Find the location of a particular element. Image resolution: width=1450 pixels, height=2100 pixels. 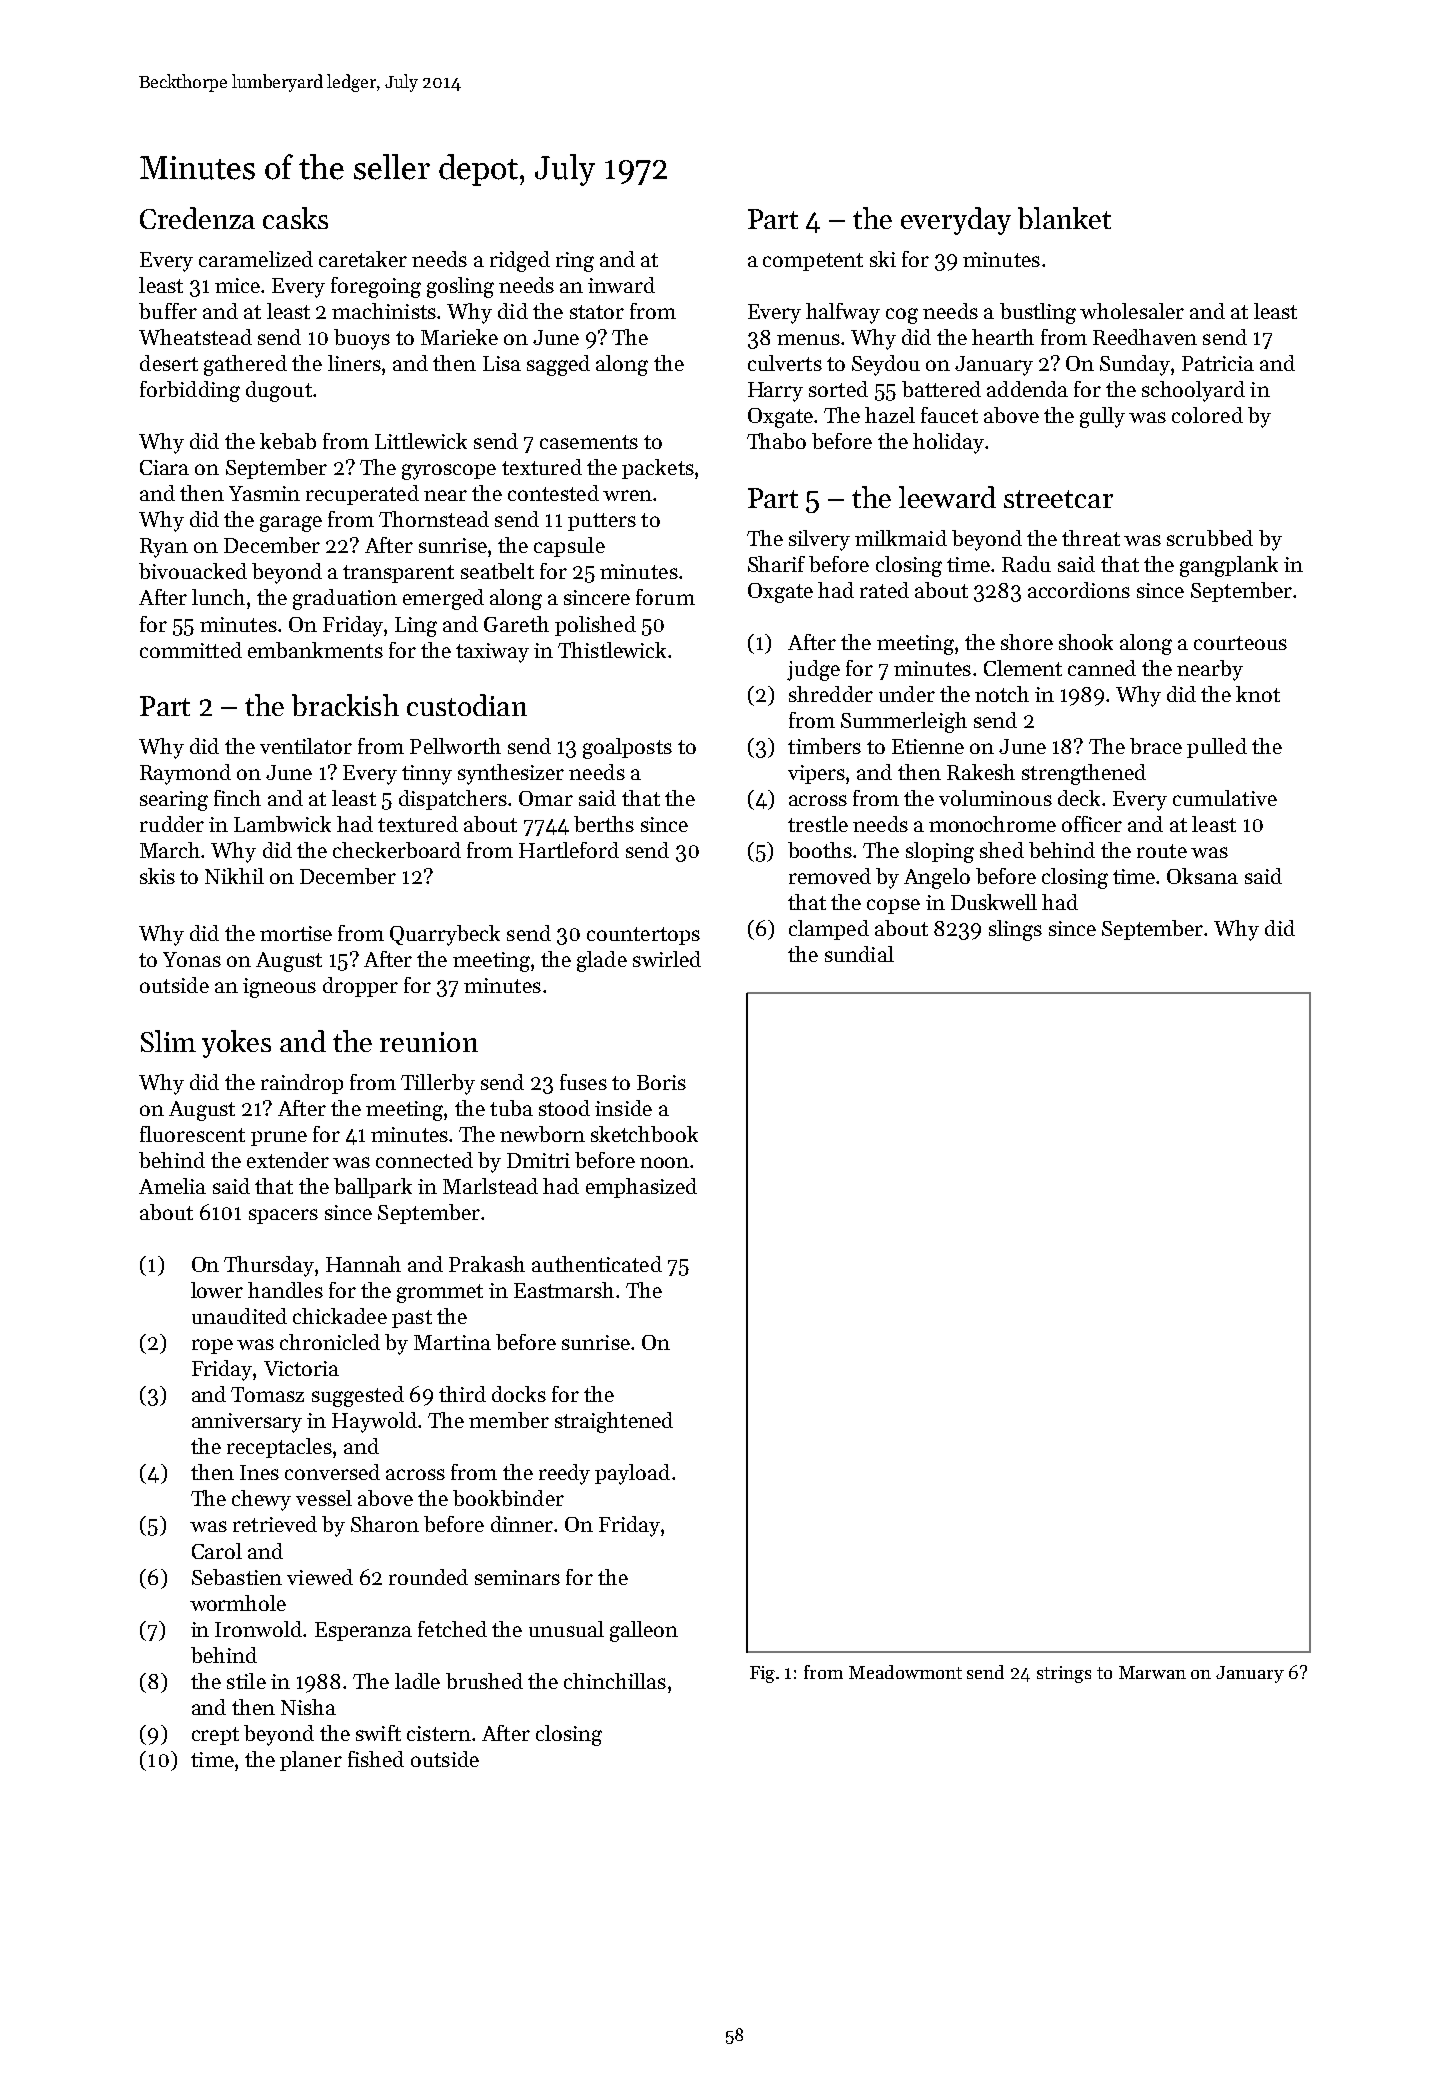

Thistlewick is located at coordinates (612, 650).
